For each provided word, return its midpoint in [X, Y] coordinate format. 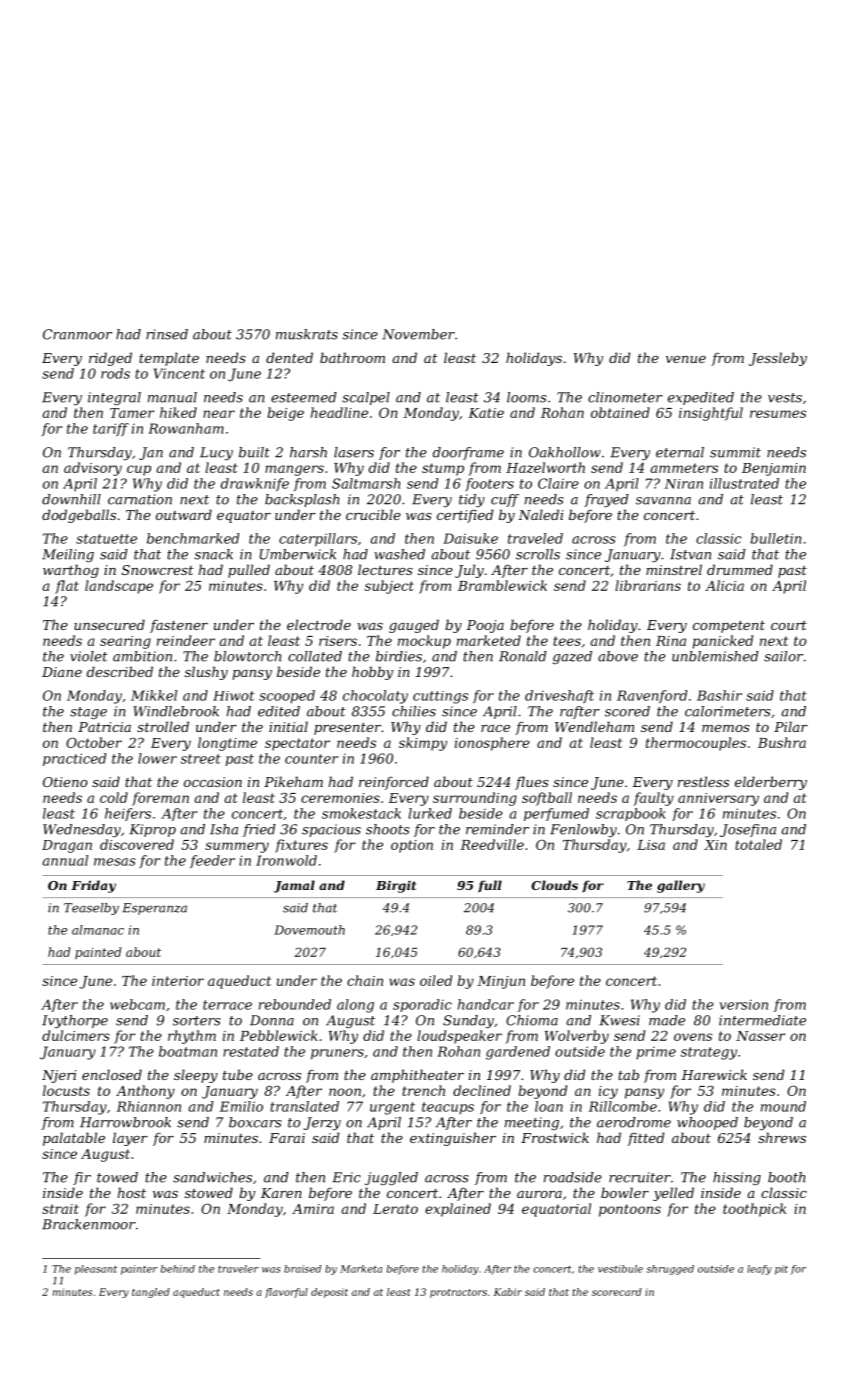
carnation [140, 499]
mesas [115, 862]
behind [178, 1269]
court [789, 625]
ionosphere [492, 744]
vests [785, 398]
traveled [535, 538]
